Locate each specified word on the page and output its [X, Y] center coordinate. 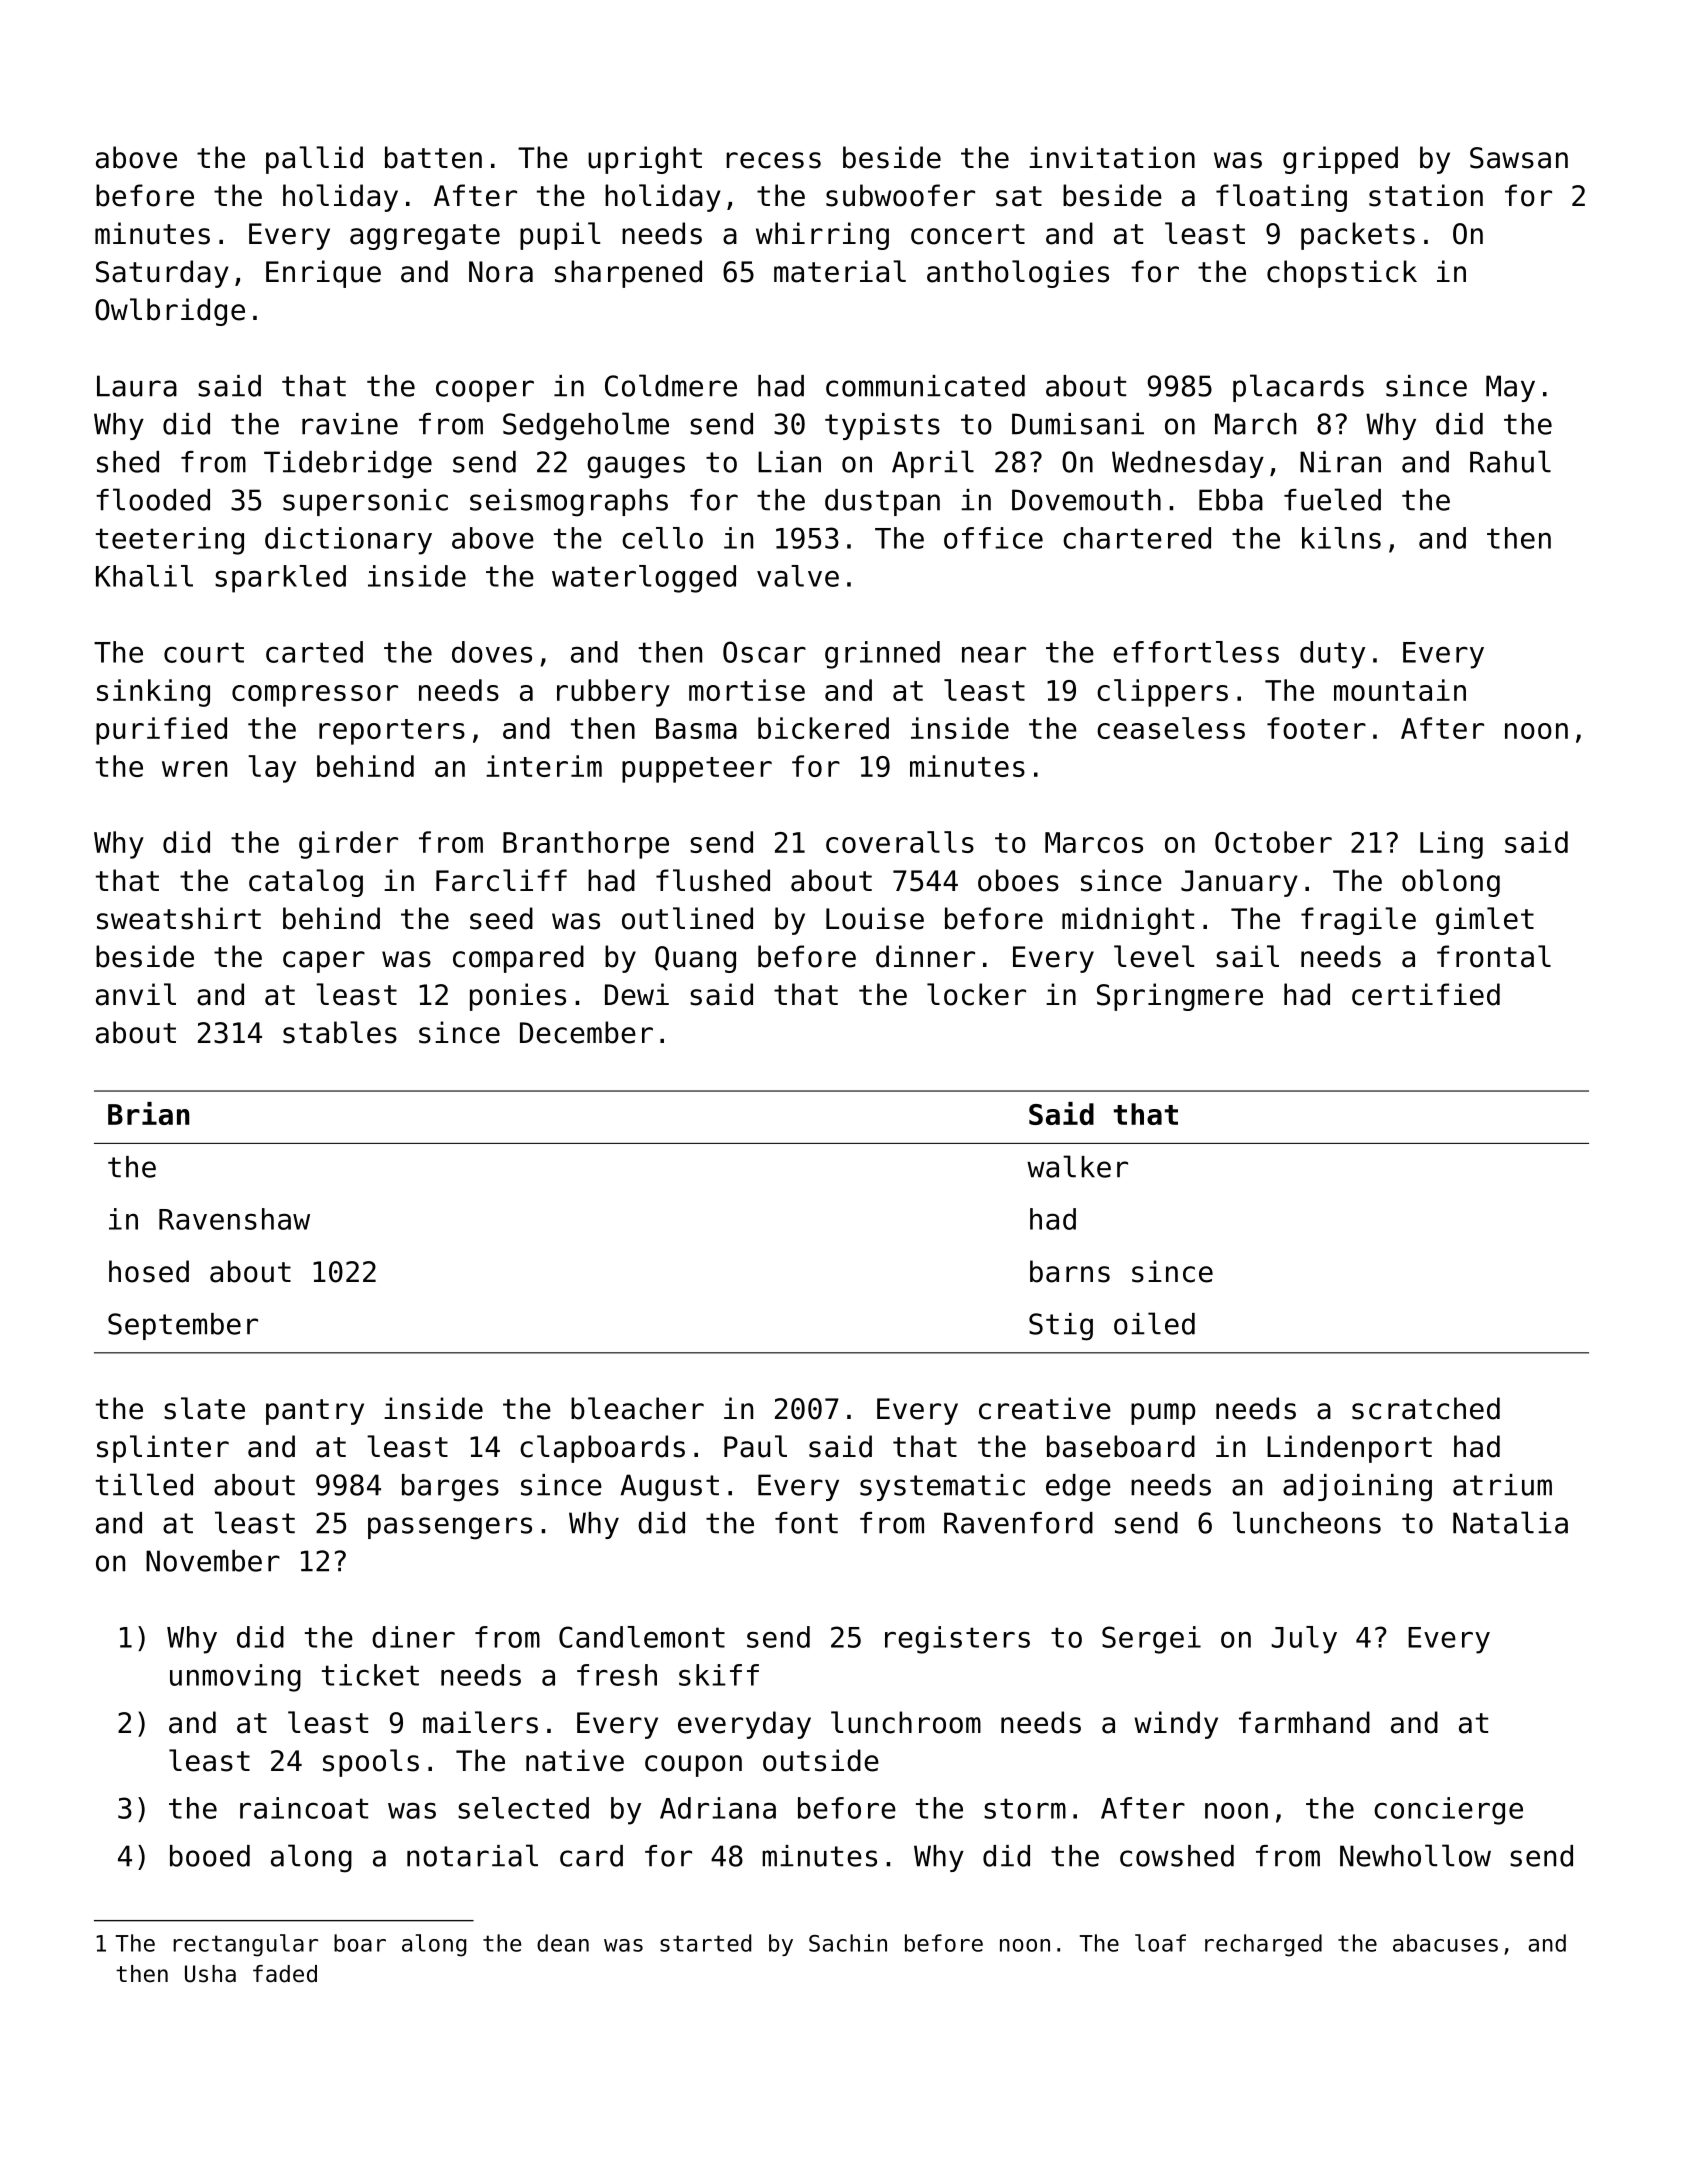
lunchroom [906, 1722]
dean [563, 1943]
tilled [144, 1484]
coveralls [900, 842]
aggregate [425, 237]
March [1255, 424]
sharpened [628, 274]
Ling [1451, 845]
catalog [306, 883]
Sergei [1151, 1640]
